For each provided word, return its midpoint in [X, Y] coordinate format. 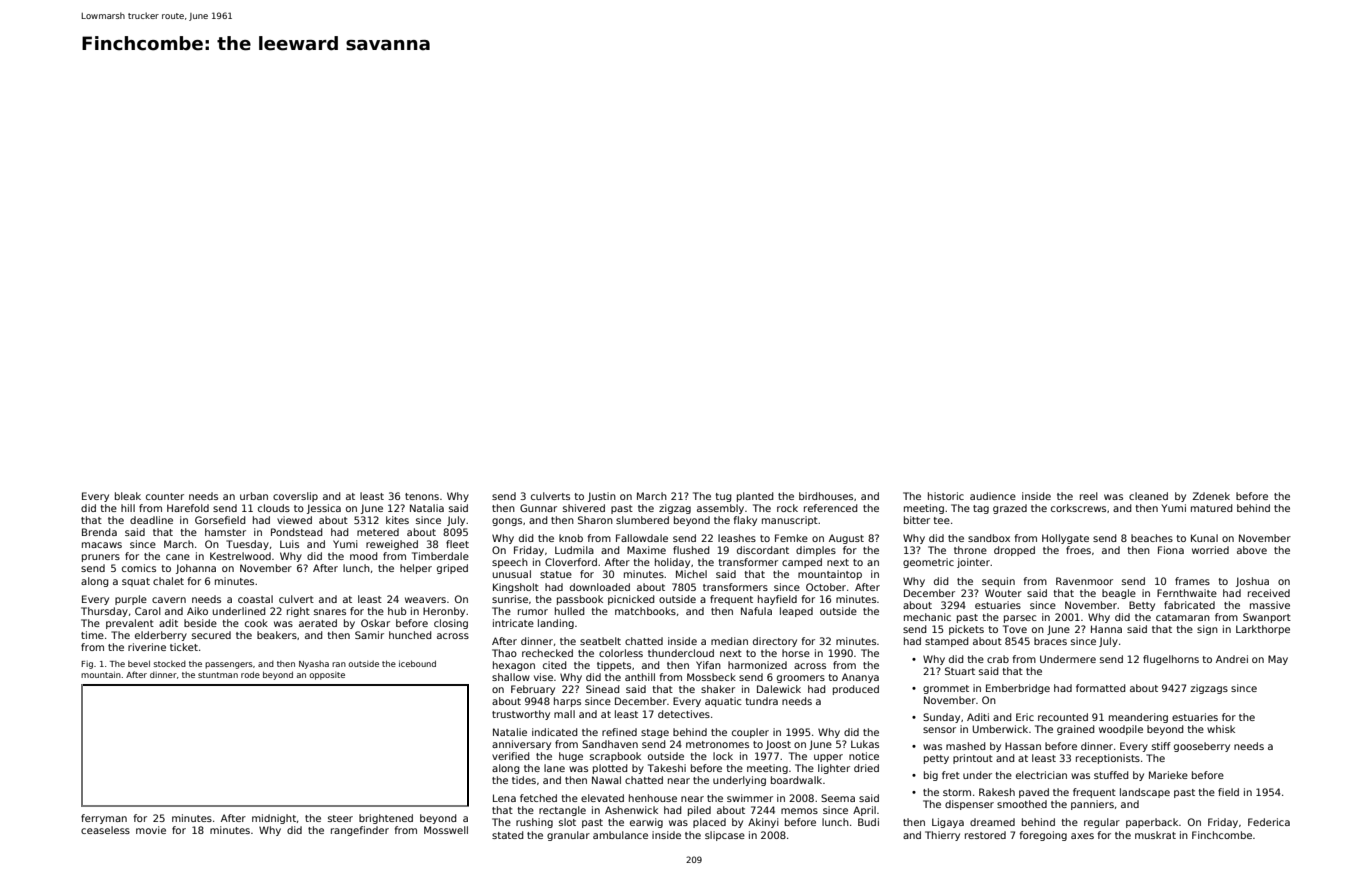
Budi [868, 822]
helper [416, 569]
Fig [87, 665]
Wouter [1003, 593]
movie [151, 830]
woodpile [1121, 730]
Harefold [188, 508]
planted [755, 497]
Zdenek [1211, 496]
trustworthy [521, 715]
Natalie [510, 732]
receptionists [1108, 759]
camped [802, 563]
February [533, 690]
